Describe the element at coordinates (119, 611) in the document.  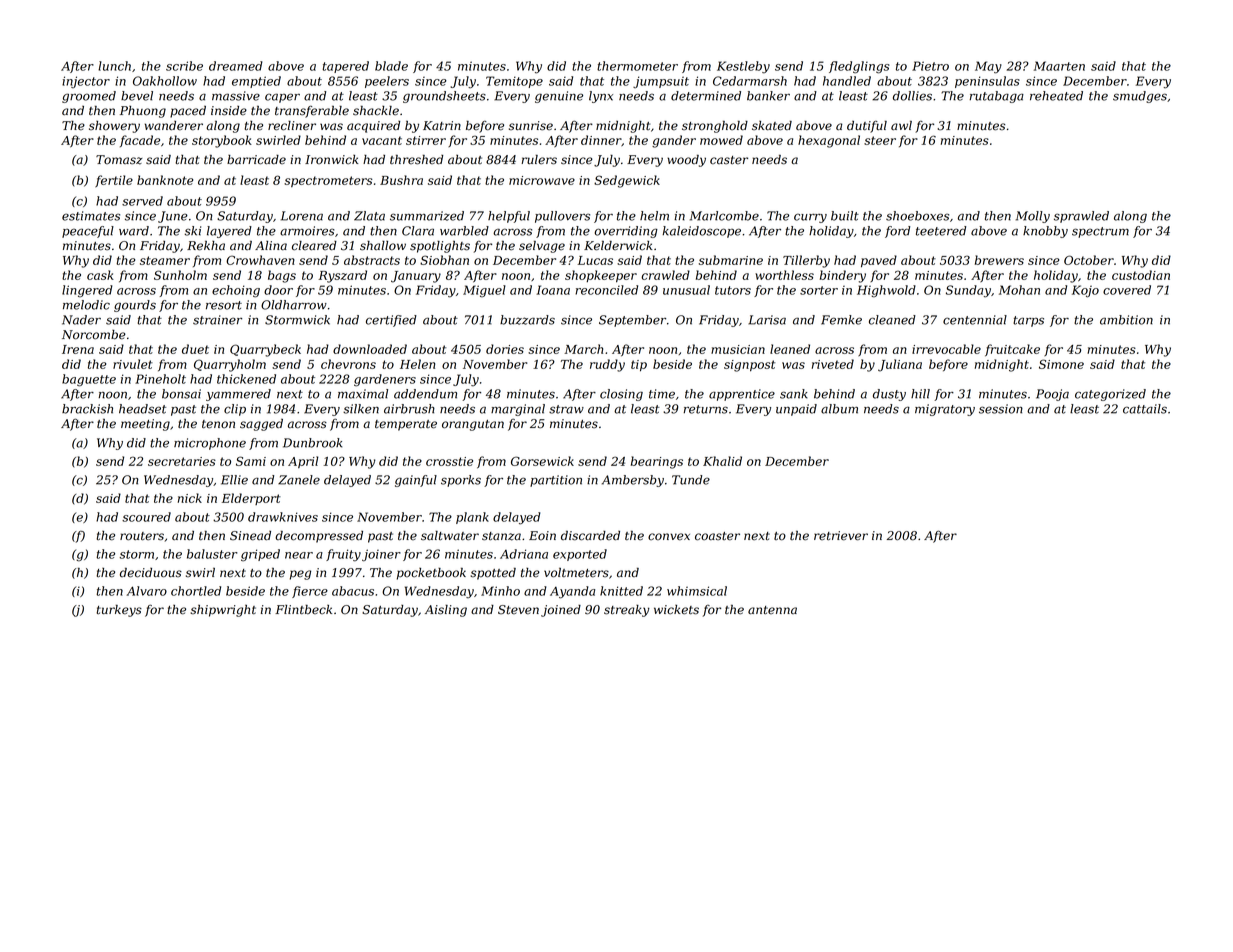
I see `turkeys` at that location.
